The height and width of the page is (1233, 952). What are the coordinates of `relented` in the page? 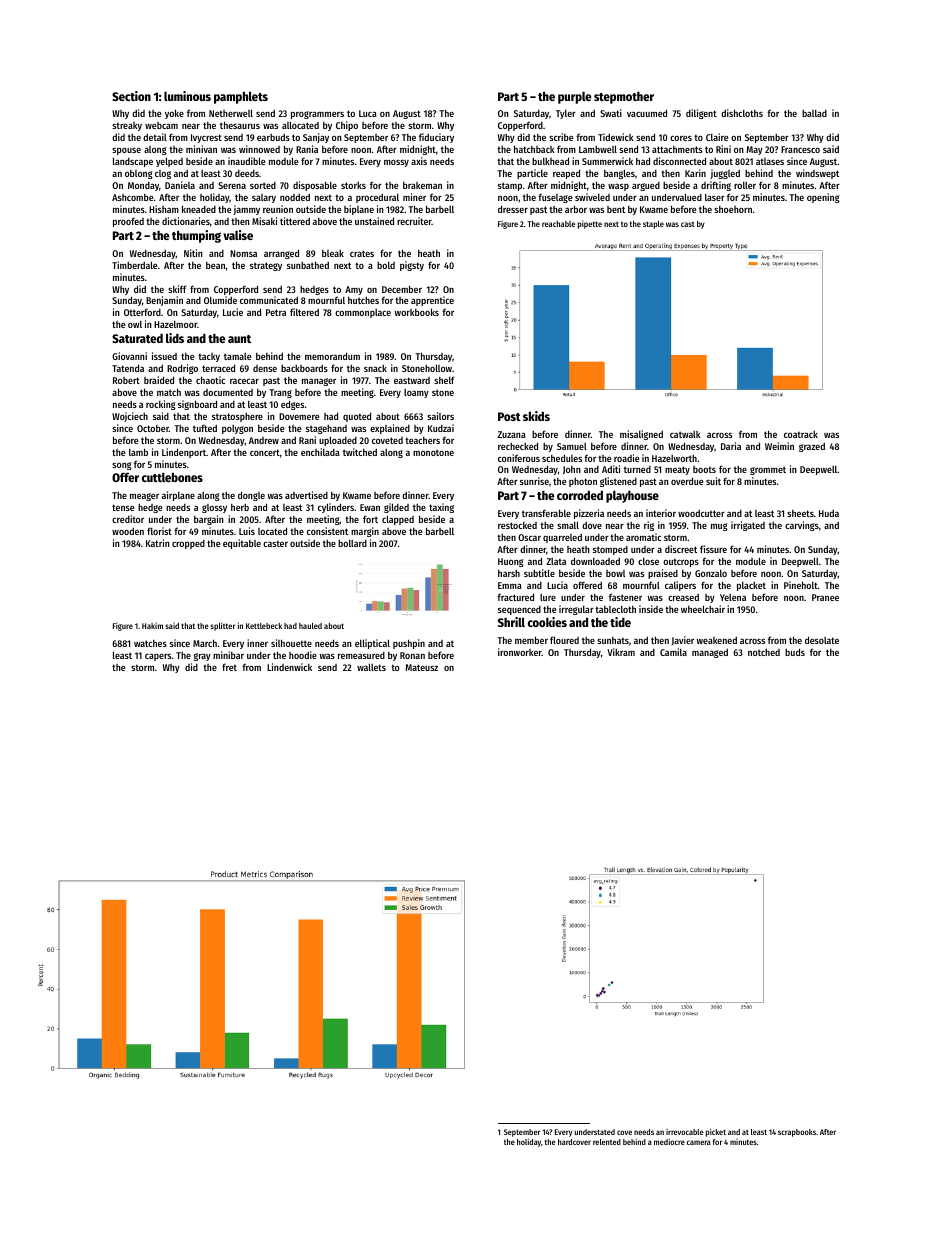 It's located at (607, 1142).
